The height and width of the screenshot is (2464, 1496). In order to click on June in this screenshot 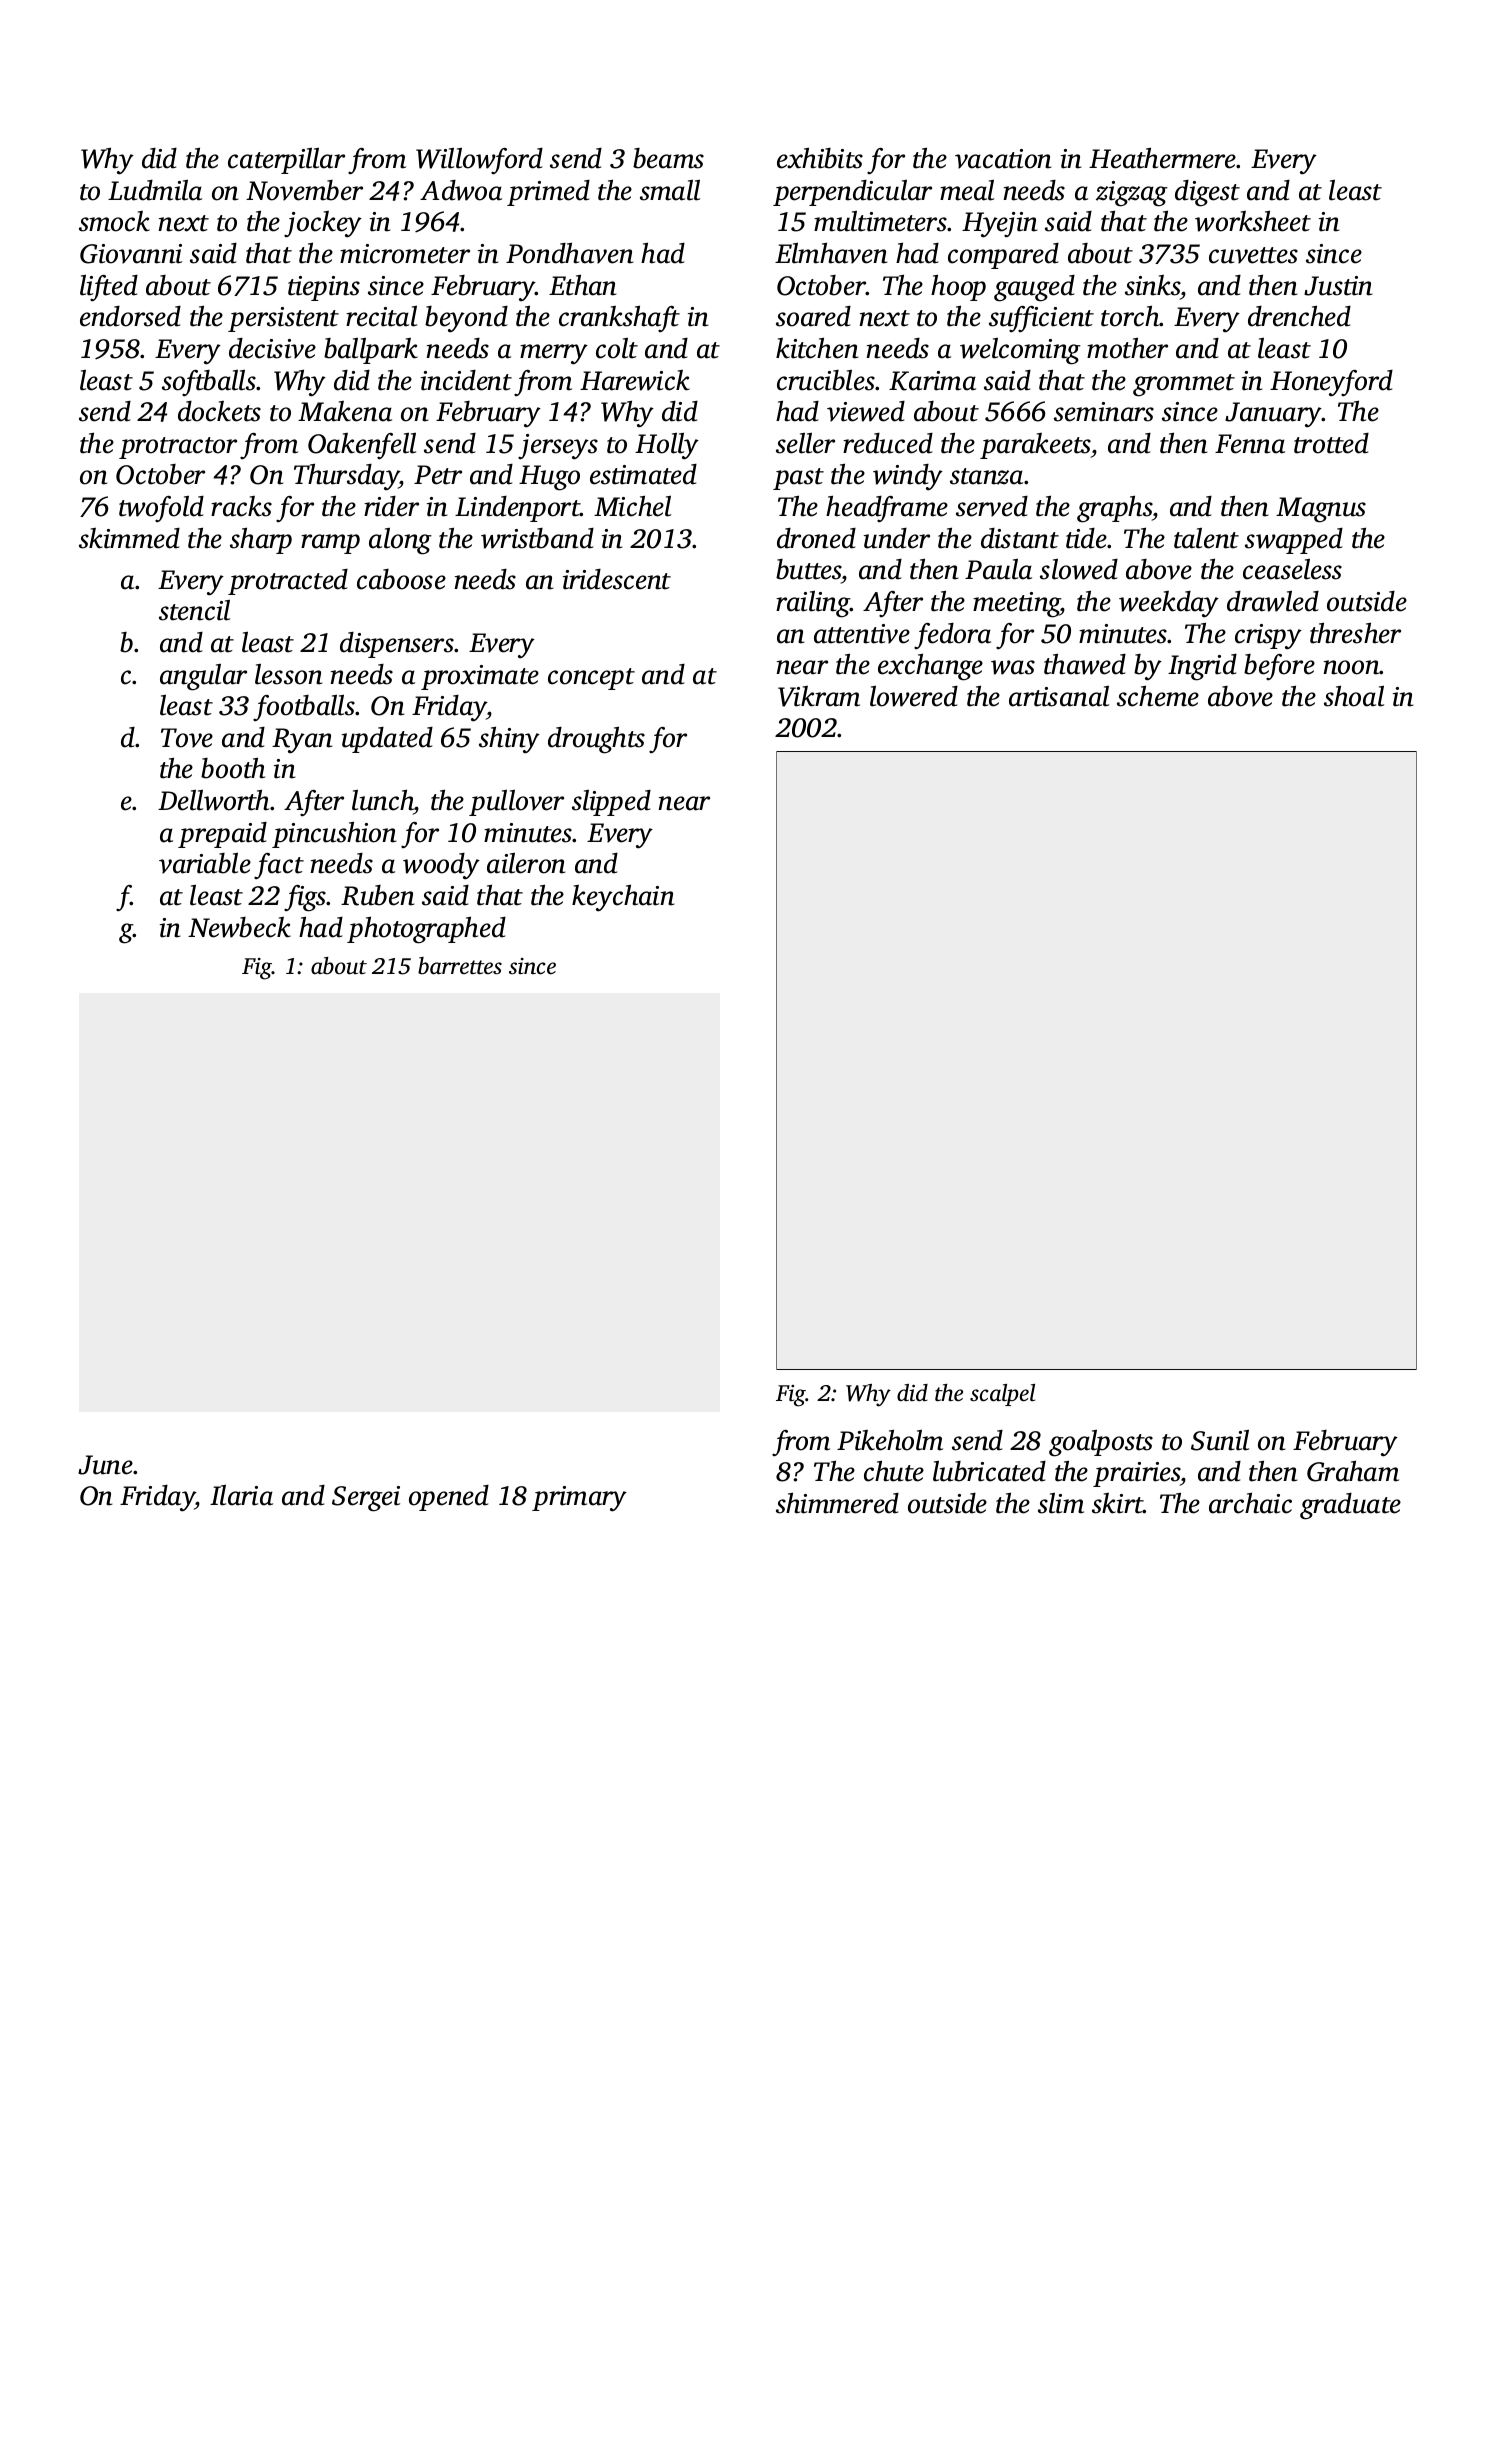, I will do `click(105, 1465)`.
